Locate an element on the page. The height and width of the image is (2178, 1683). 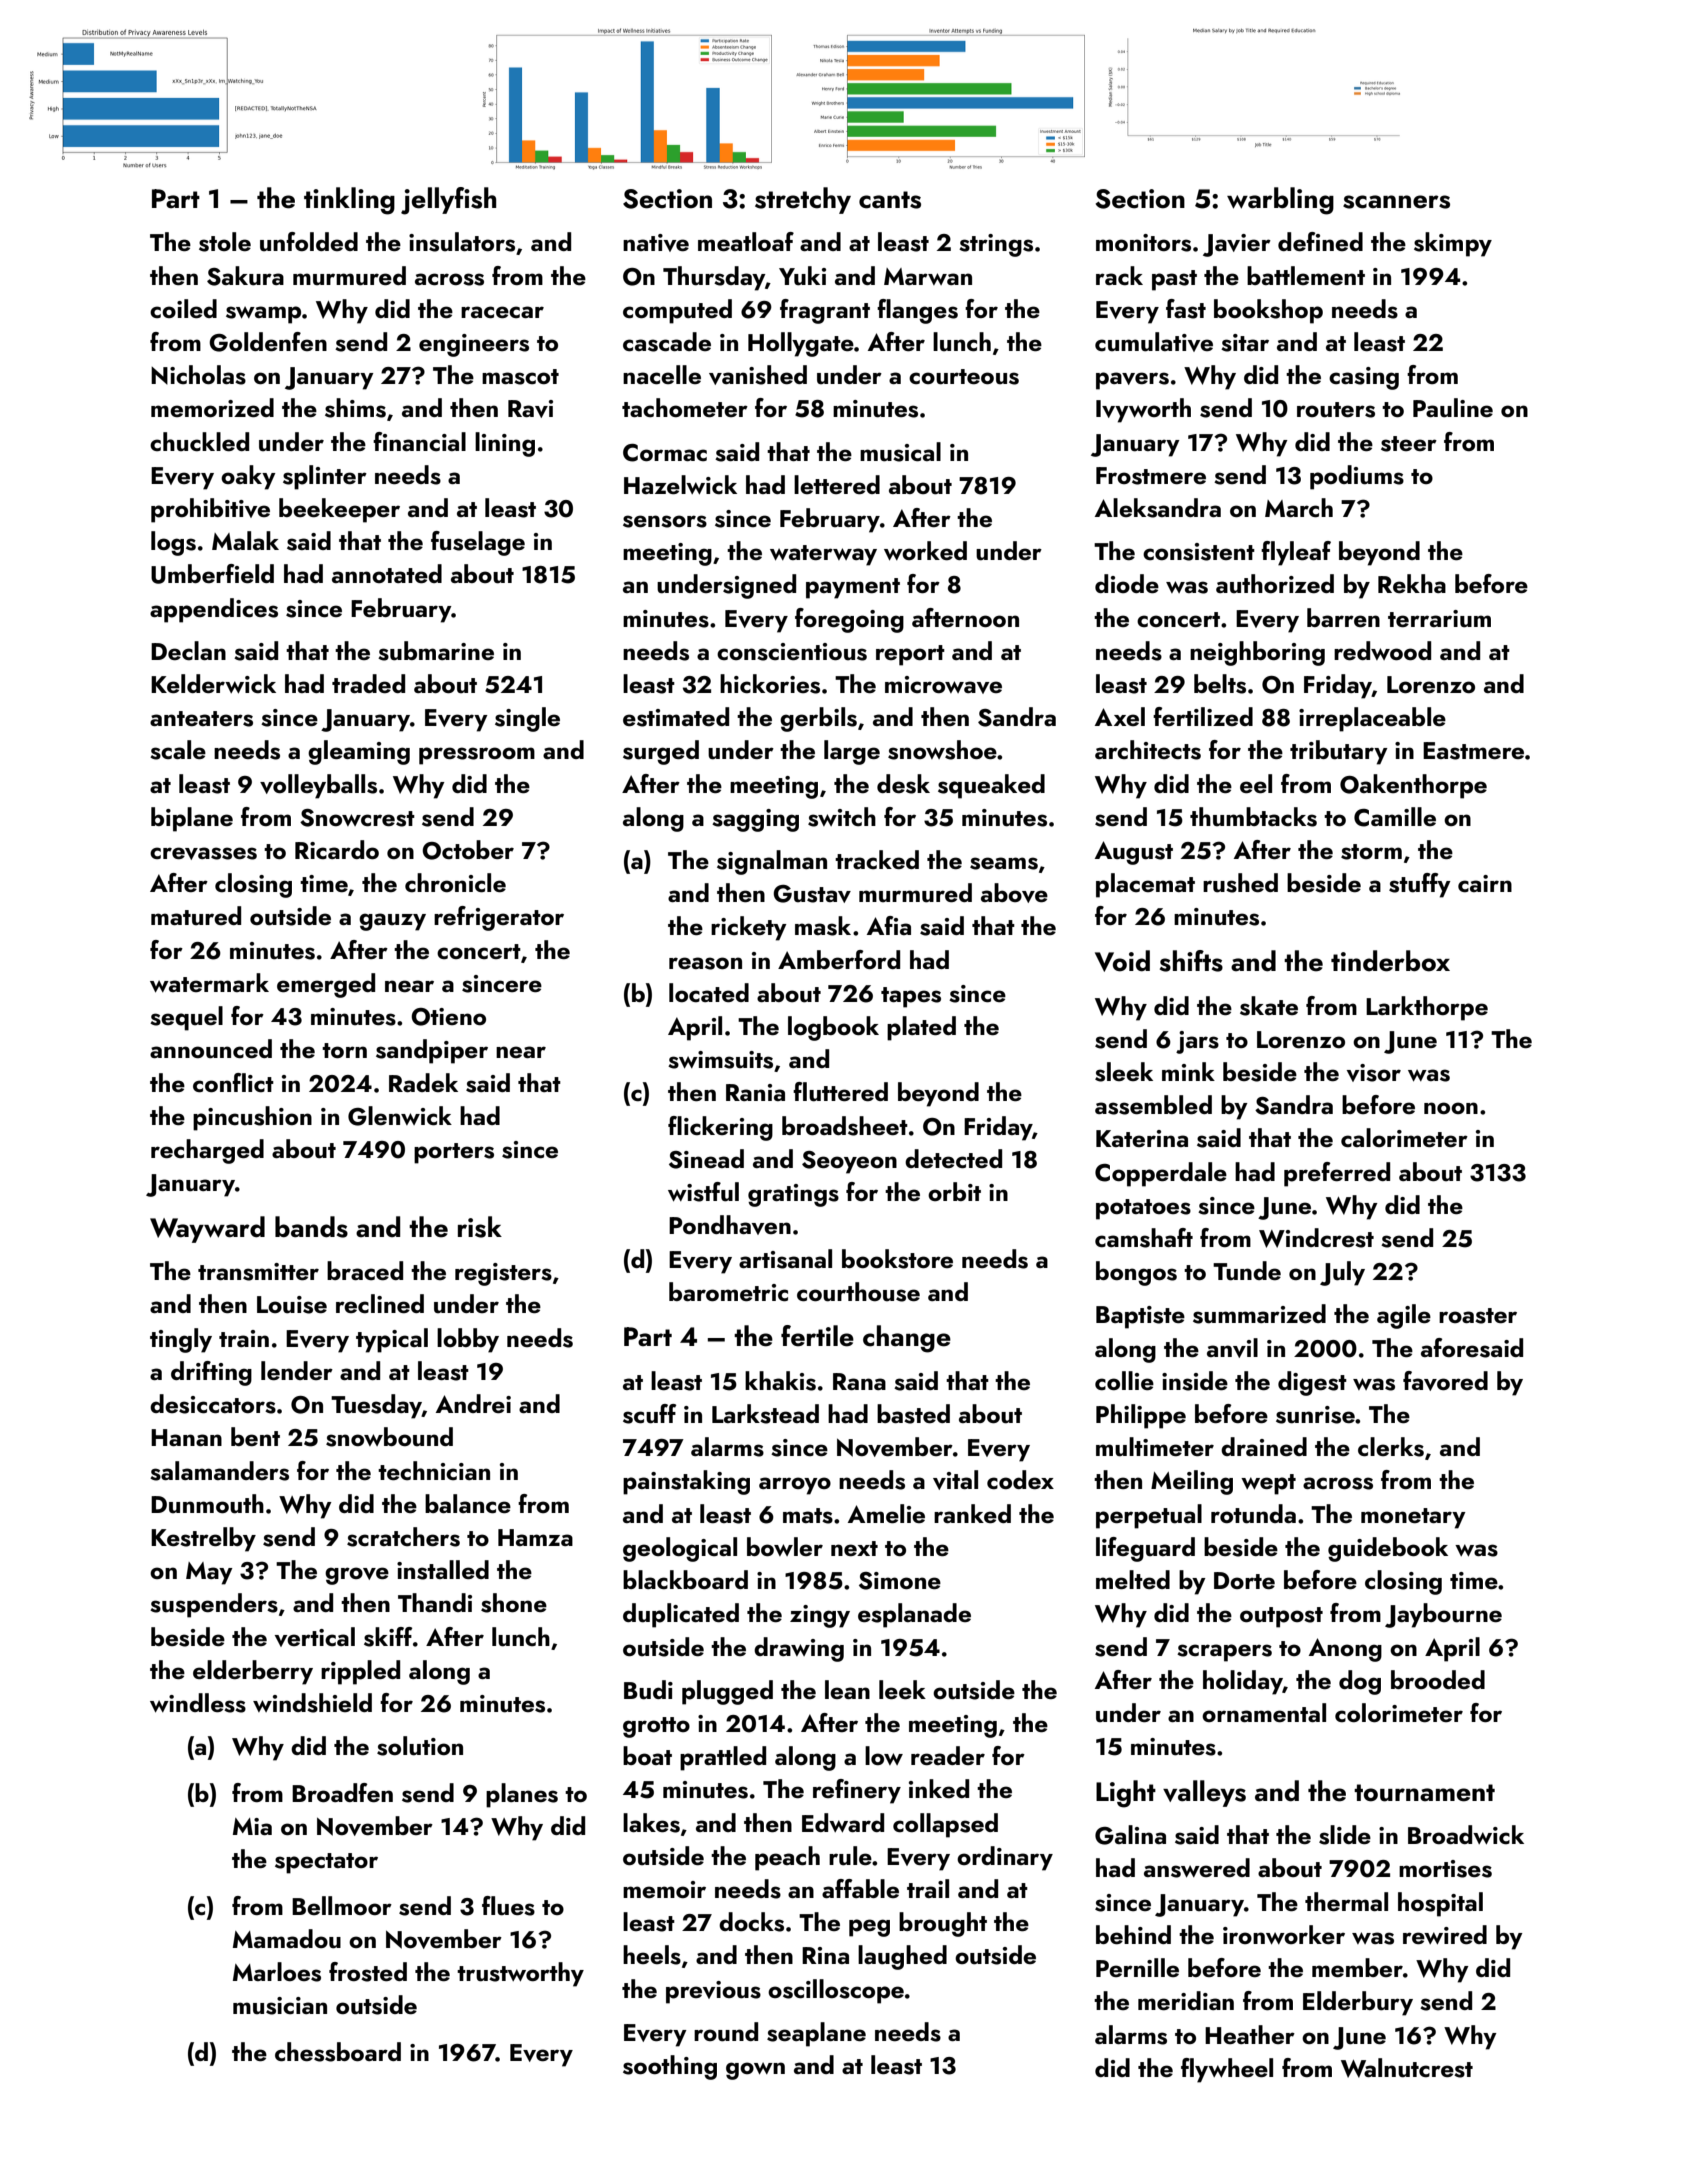
large is located at coordinates (852, 752).
